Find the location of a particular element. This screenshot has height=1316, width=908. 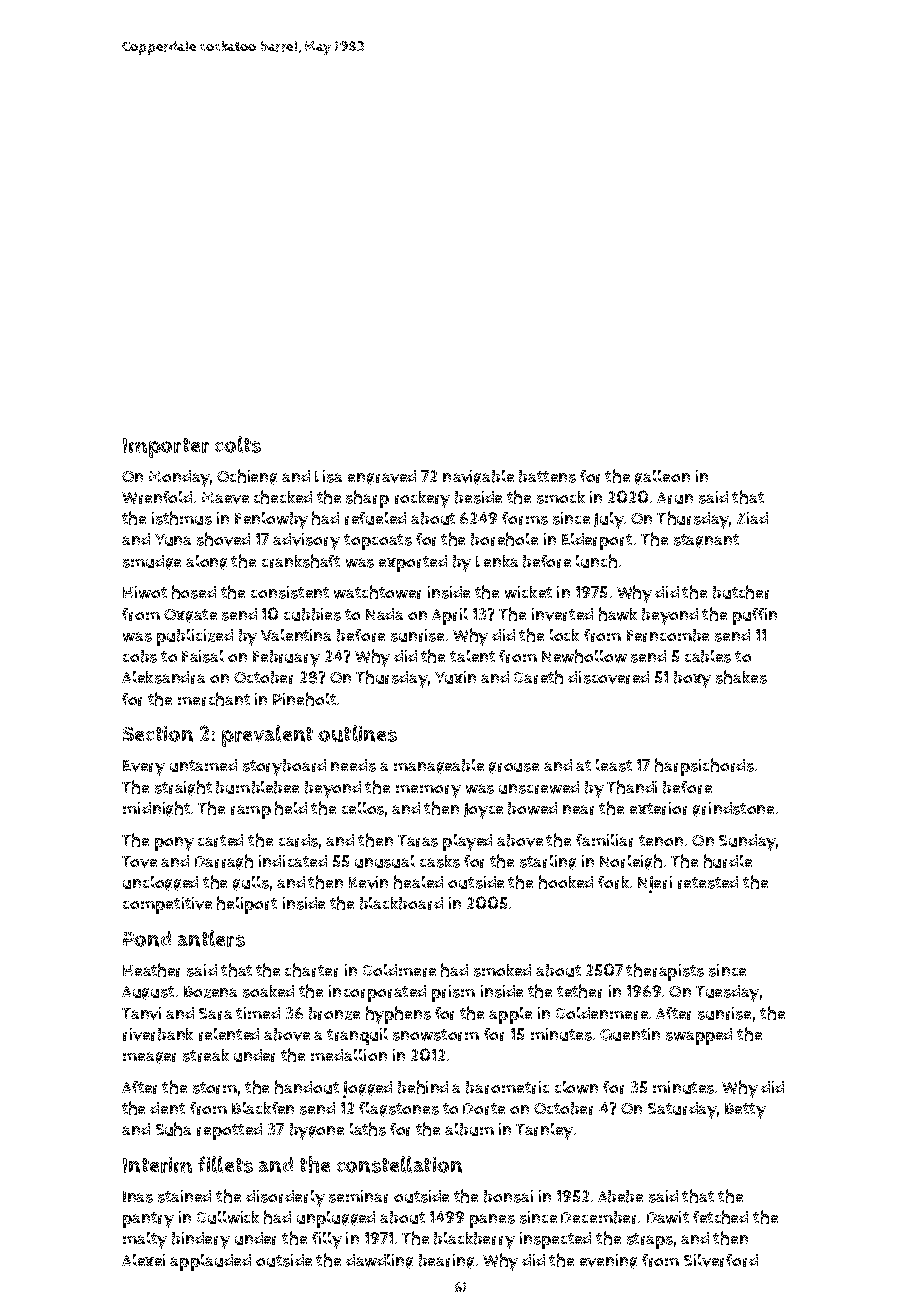

Ferncombe is located at coordinates (668, 635).
